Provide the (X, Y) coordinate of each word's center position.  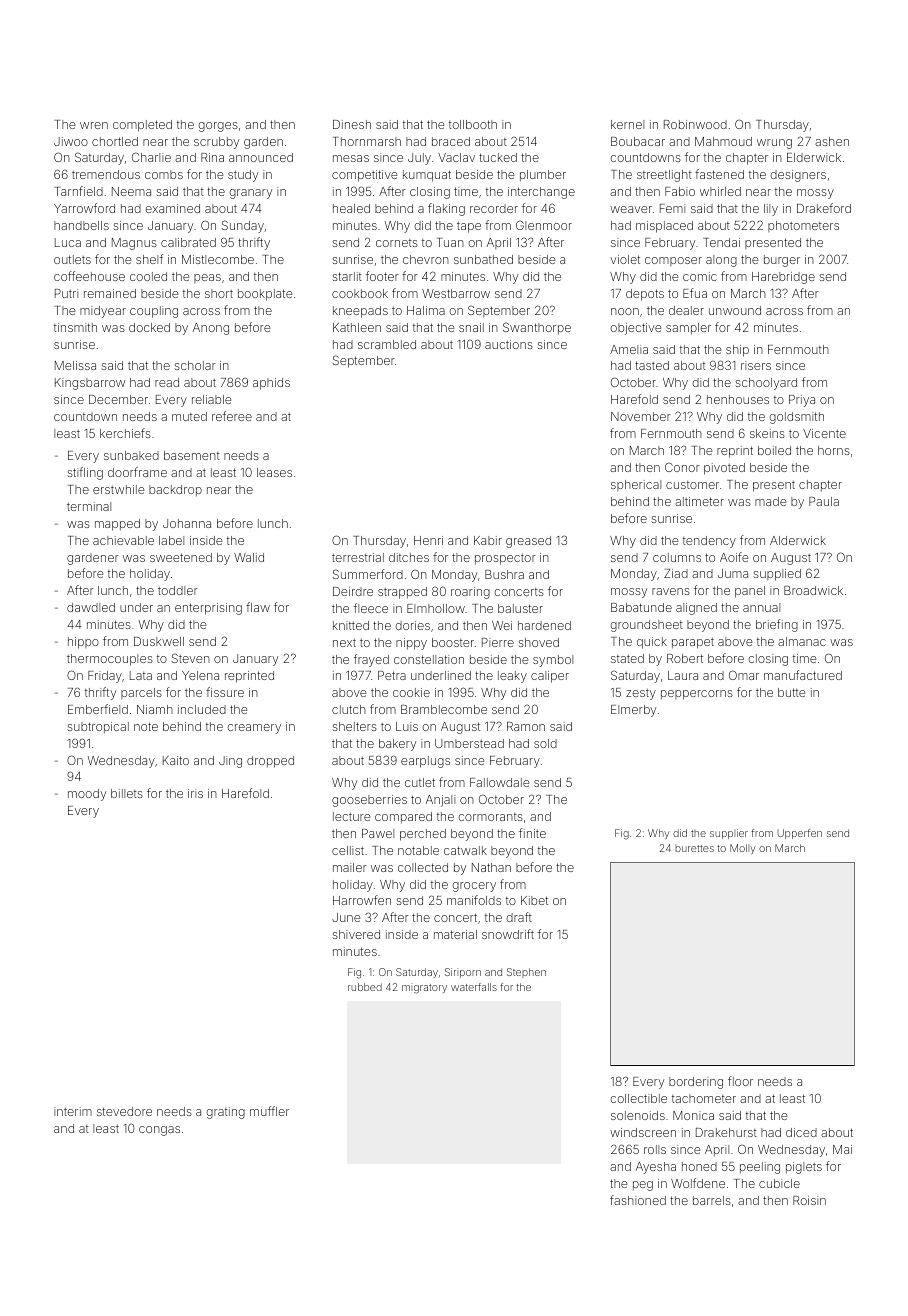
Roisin (809, 1200)
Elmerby (633, 711)
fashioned (638, 1200)
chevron (426, 259)
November (641, 416)
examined (173, 208)
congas (159, 1131)
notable (418, 850)
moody (87, 795)
